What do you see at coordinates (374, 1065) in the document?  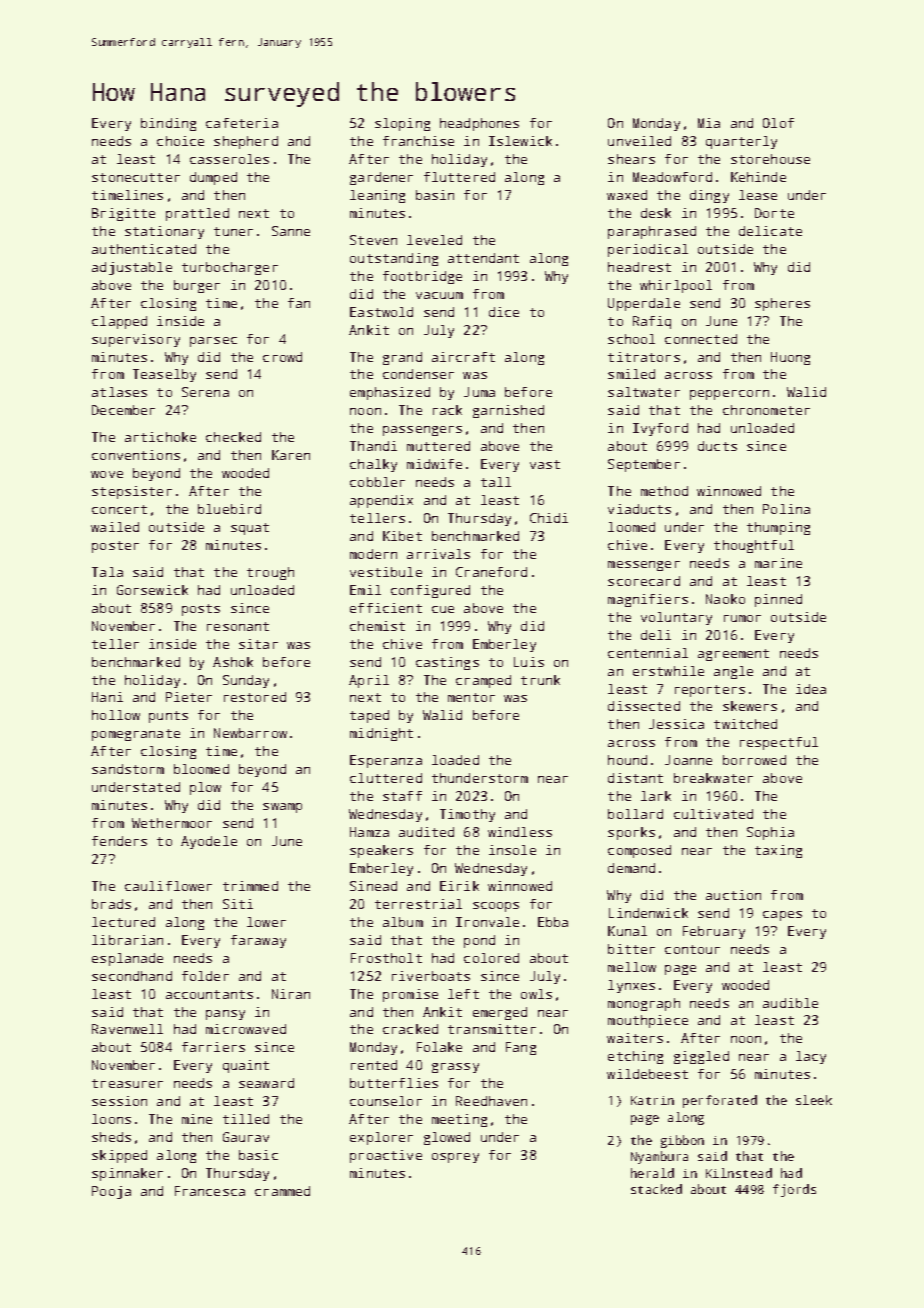 I see `rented` at bounding box center [374, 1065].
